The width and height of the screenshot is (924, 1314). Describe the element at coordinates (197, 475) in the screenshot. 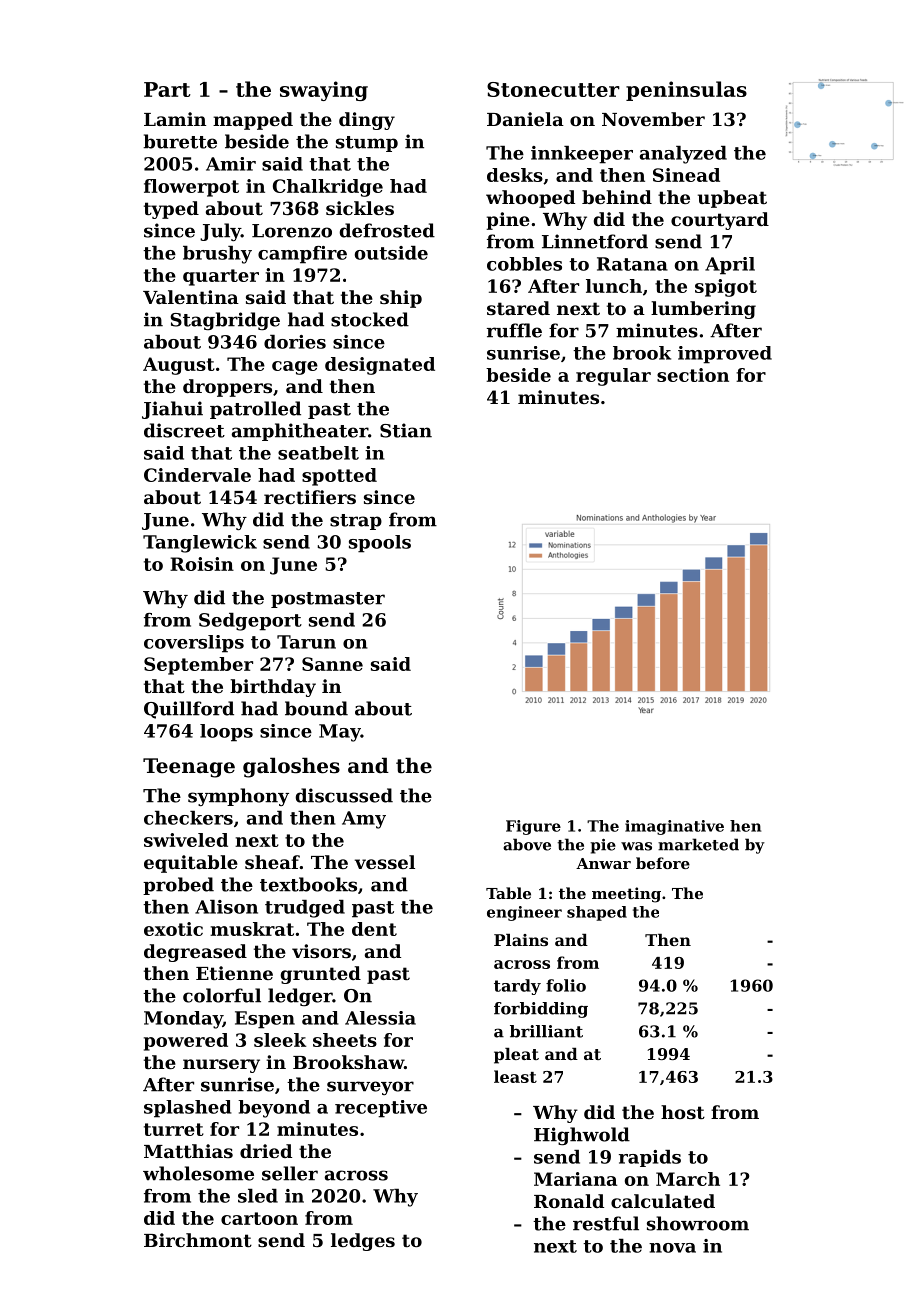

I see `Cindervale` at that location.
